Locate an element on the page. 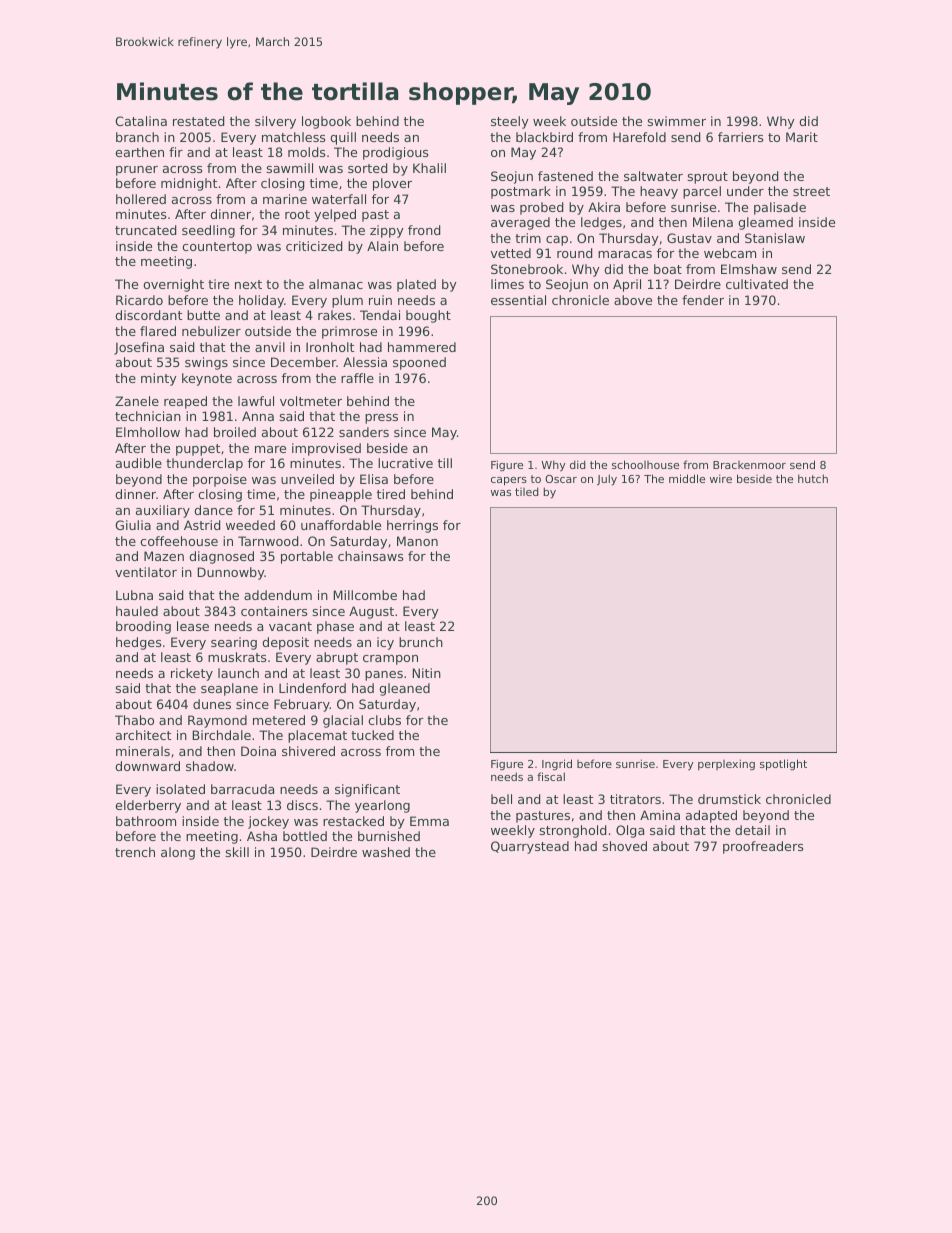 This page has height=1233, width=952. Dunnowby is located at coordinates (231, 573).
